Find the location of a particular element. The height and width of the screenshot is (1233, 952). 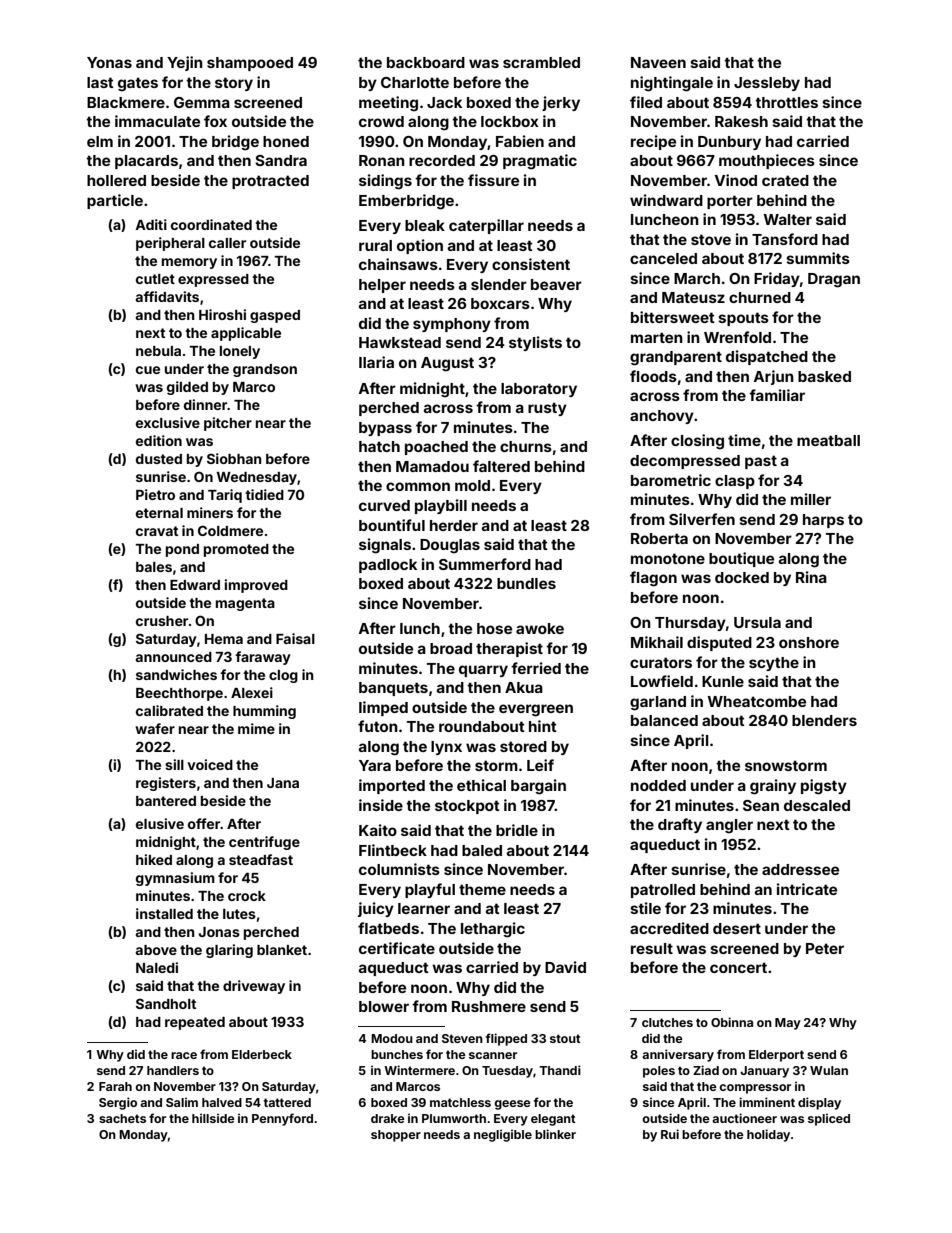

scrambled is located at coordinates (541, 62).
